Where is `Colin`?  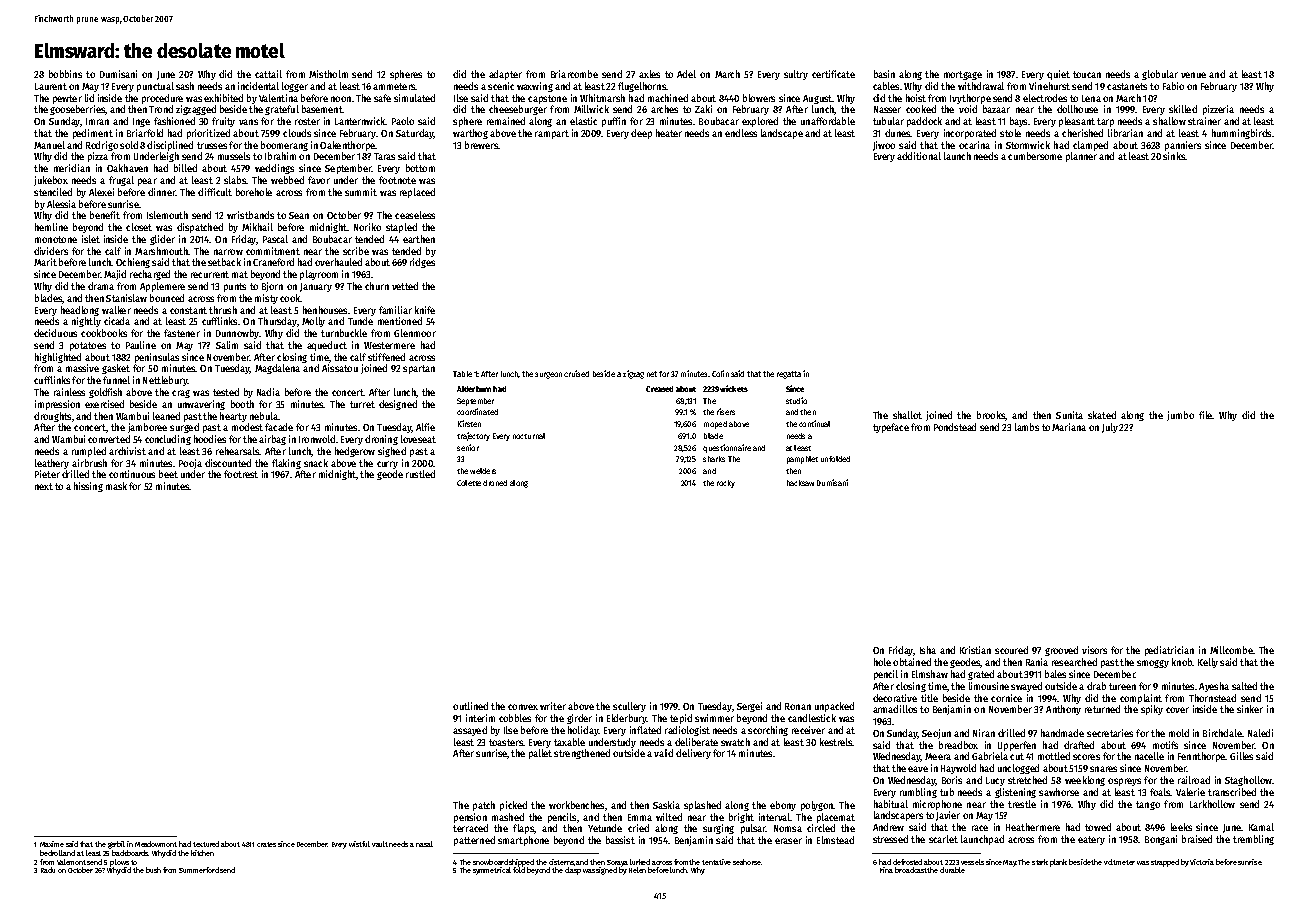
Colin is located at coordinates (720, 373).
